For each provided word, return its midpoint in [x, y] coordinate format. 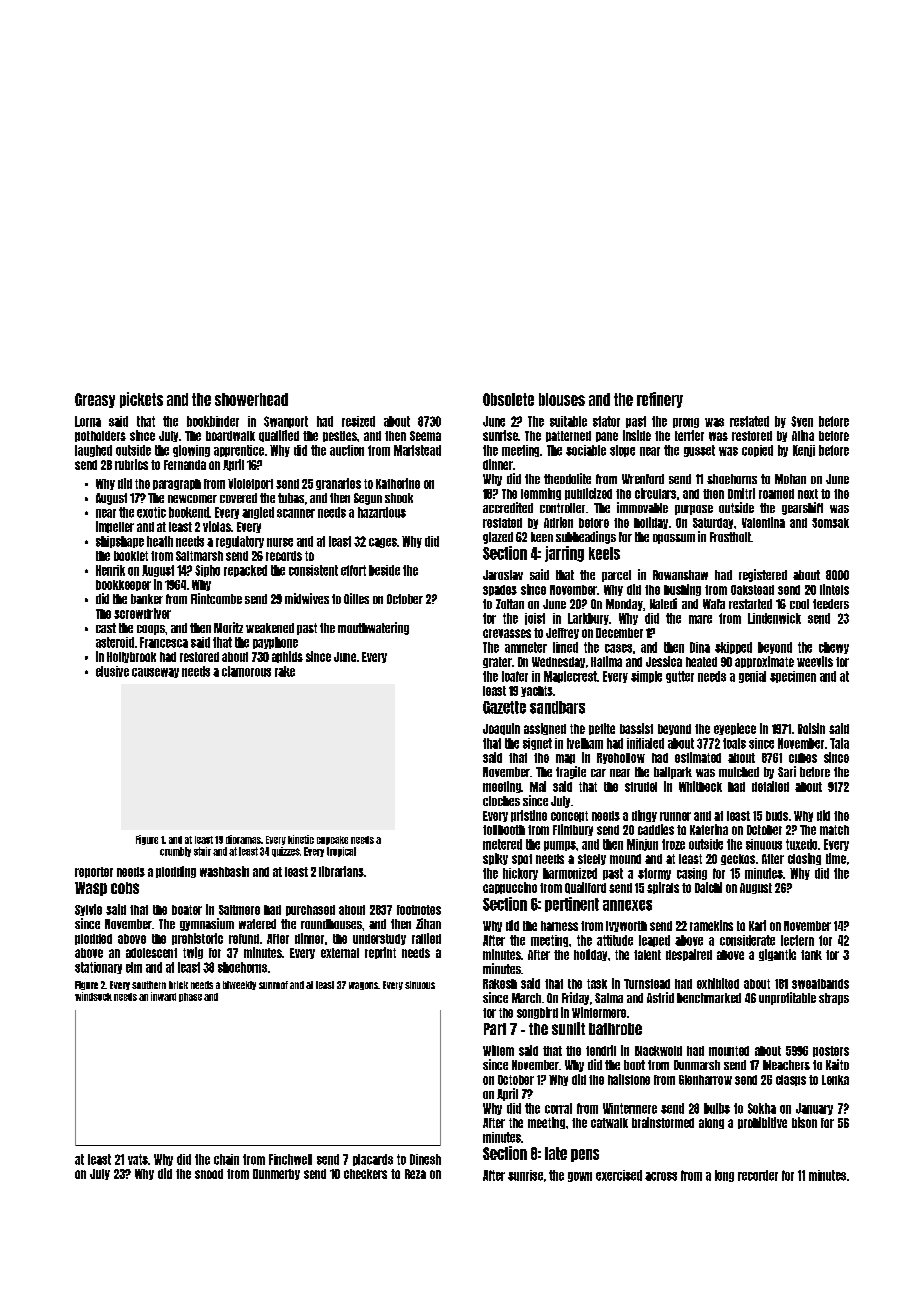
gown [580, 1177]
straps [834, 999]
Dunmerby [276, 1174]
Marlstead [417, 450]
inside [637, 435]
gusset [699, 451]
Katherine [398, 483]
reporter [94, 872]
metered [502, 844]
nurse [280, 542]
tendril [601, 1050]
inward [163, 996]
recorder [758, 1175]
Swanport [286, 422]
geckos [738, 859]
